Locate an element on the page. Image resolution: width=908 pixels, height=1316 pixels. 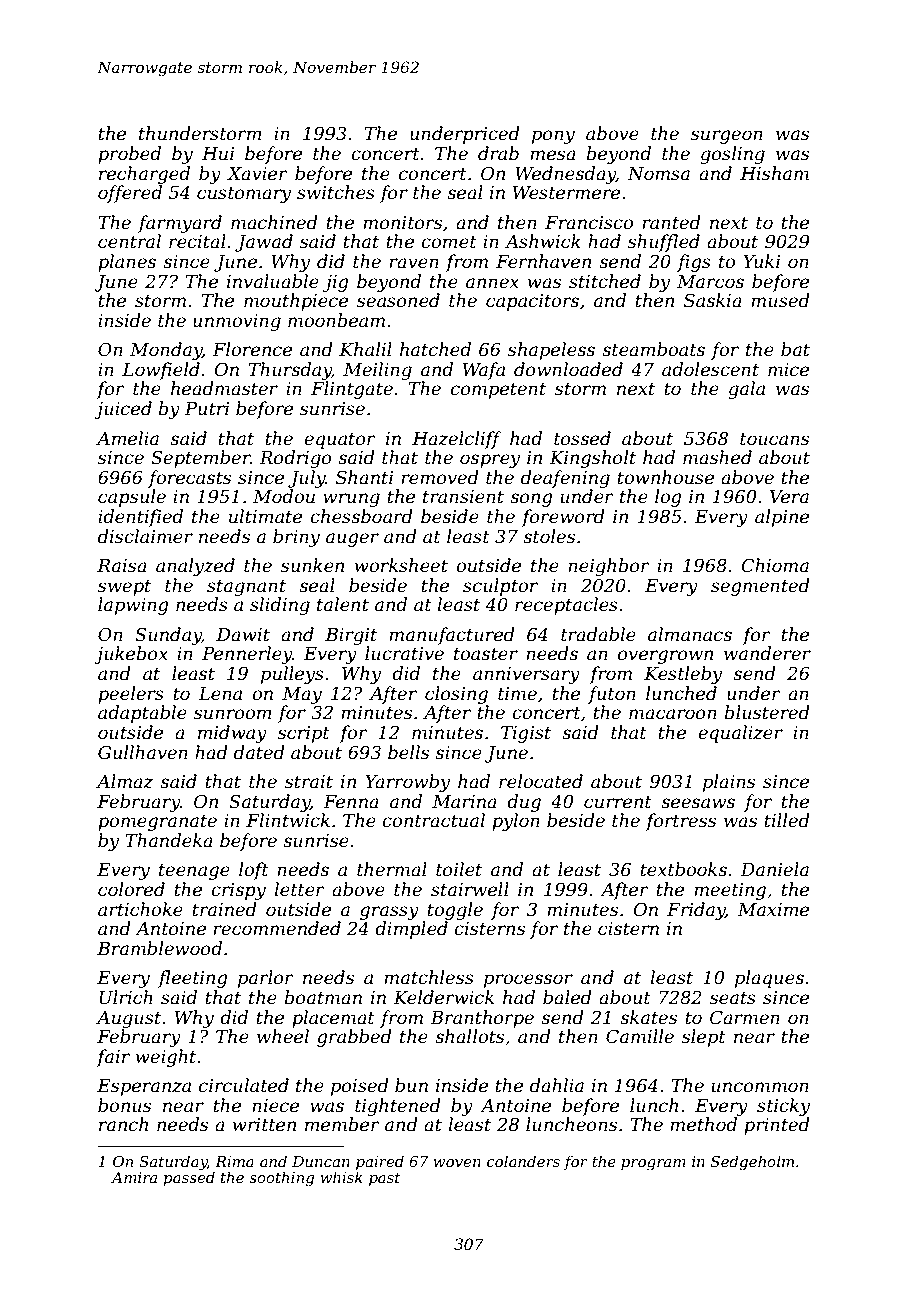
Wednesday is located at coordinates (565, 175).
